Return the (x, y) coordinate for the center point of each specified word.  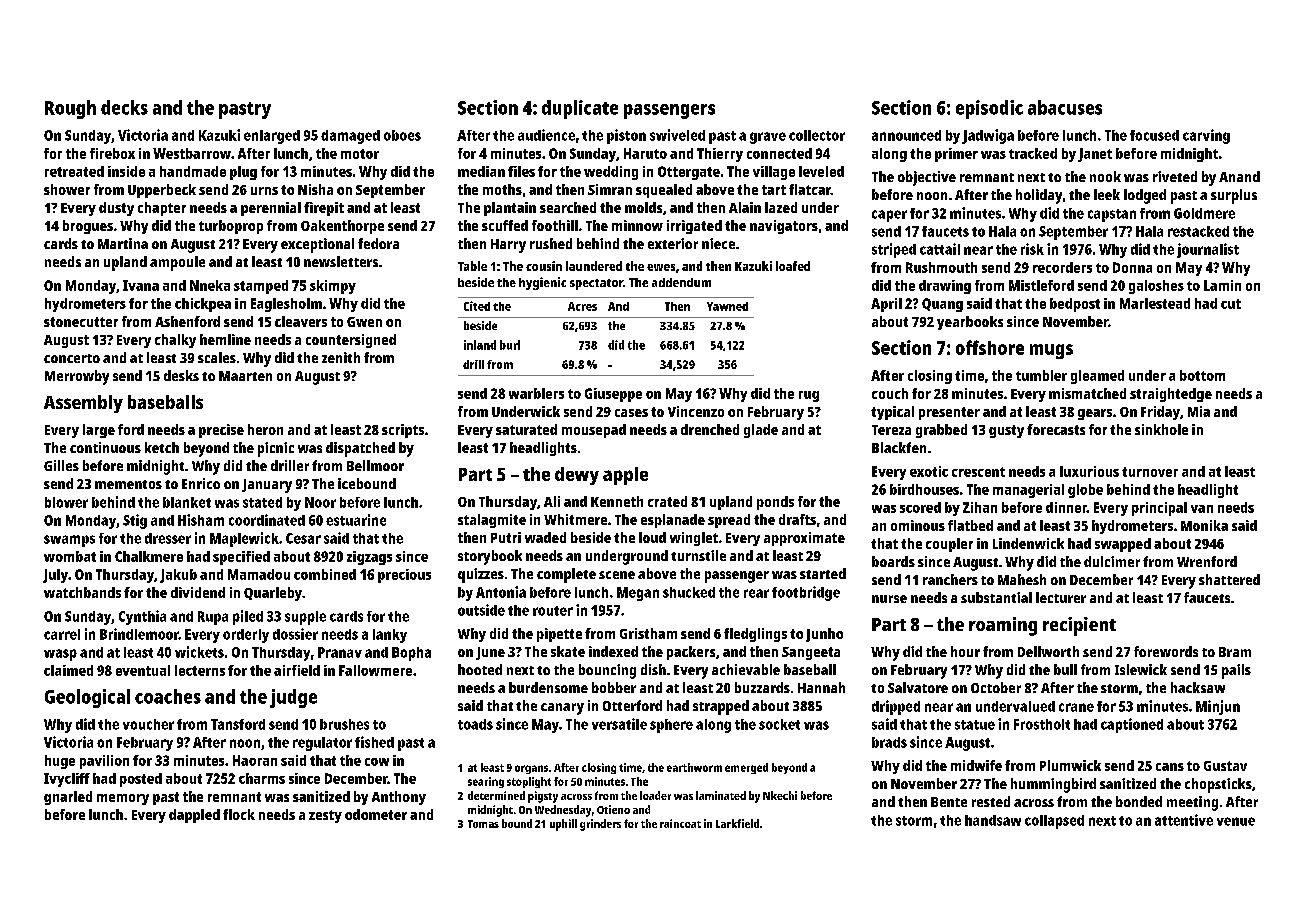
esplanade (673, 521)
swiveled (677, 135)
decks (124, 107)
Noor (320, 502)
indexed (613, 651)
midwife (976, 765)
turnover (1150, 472)
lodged (1145, 196)
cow (377, 762)
